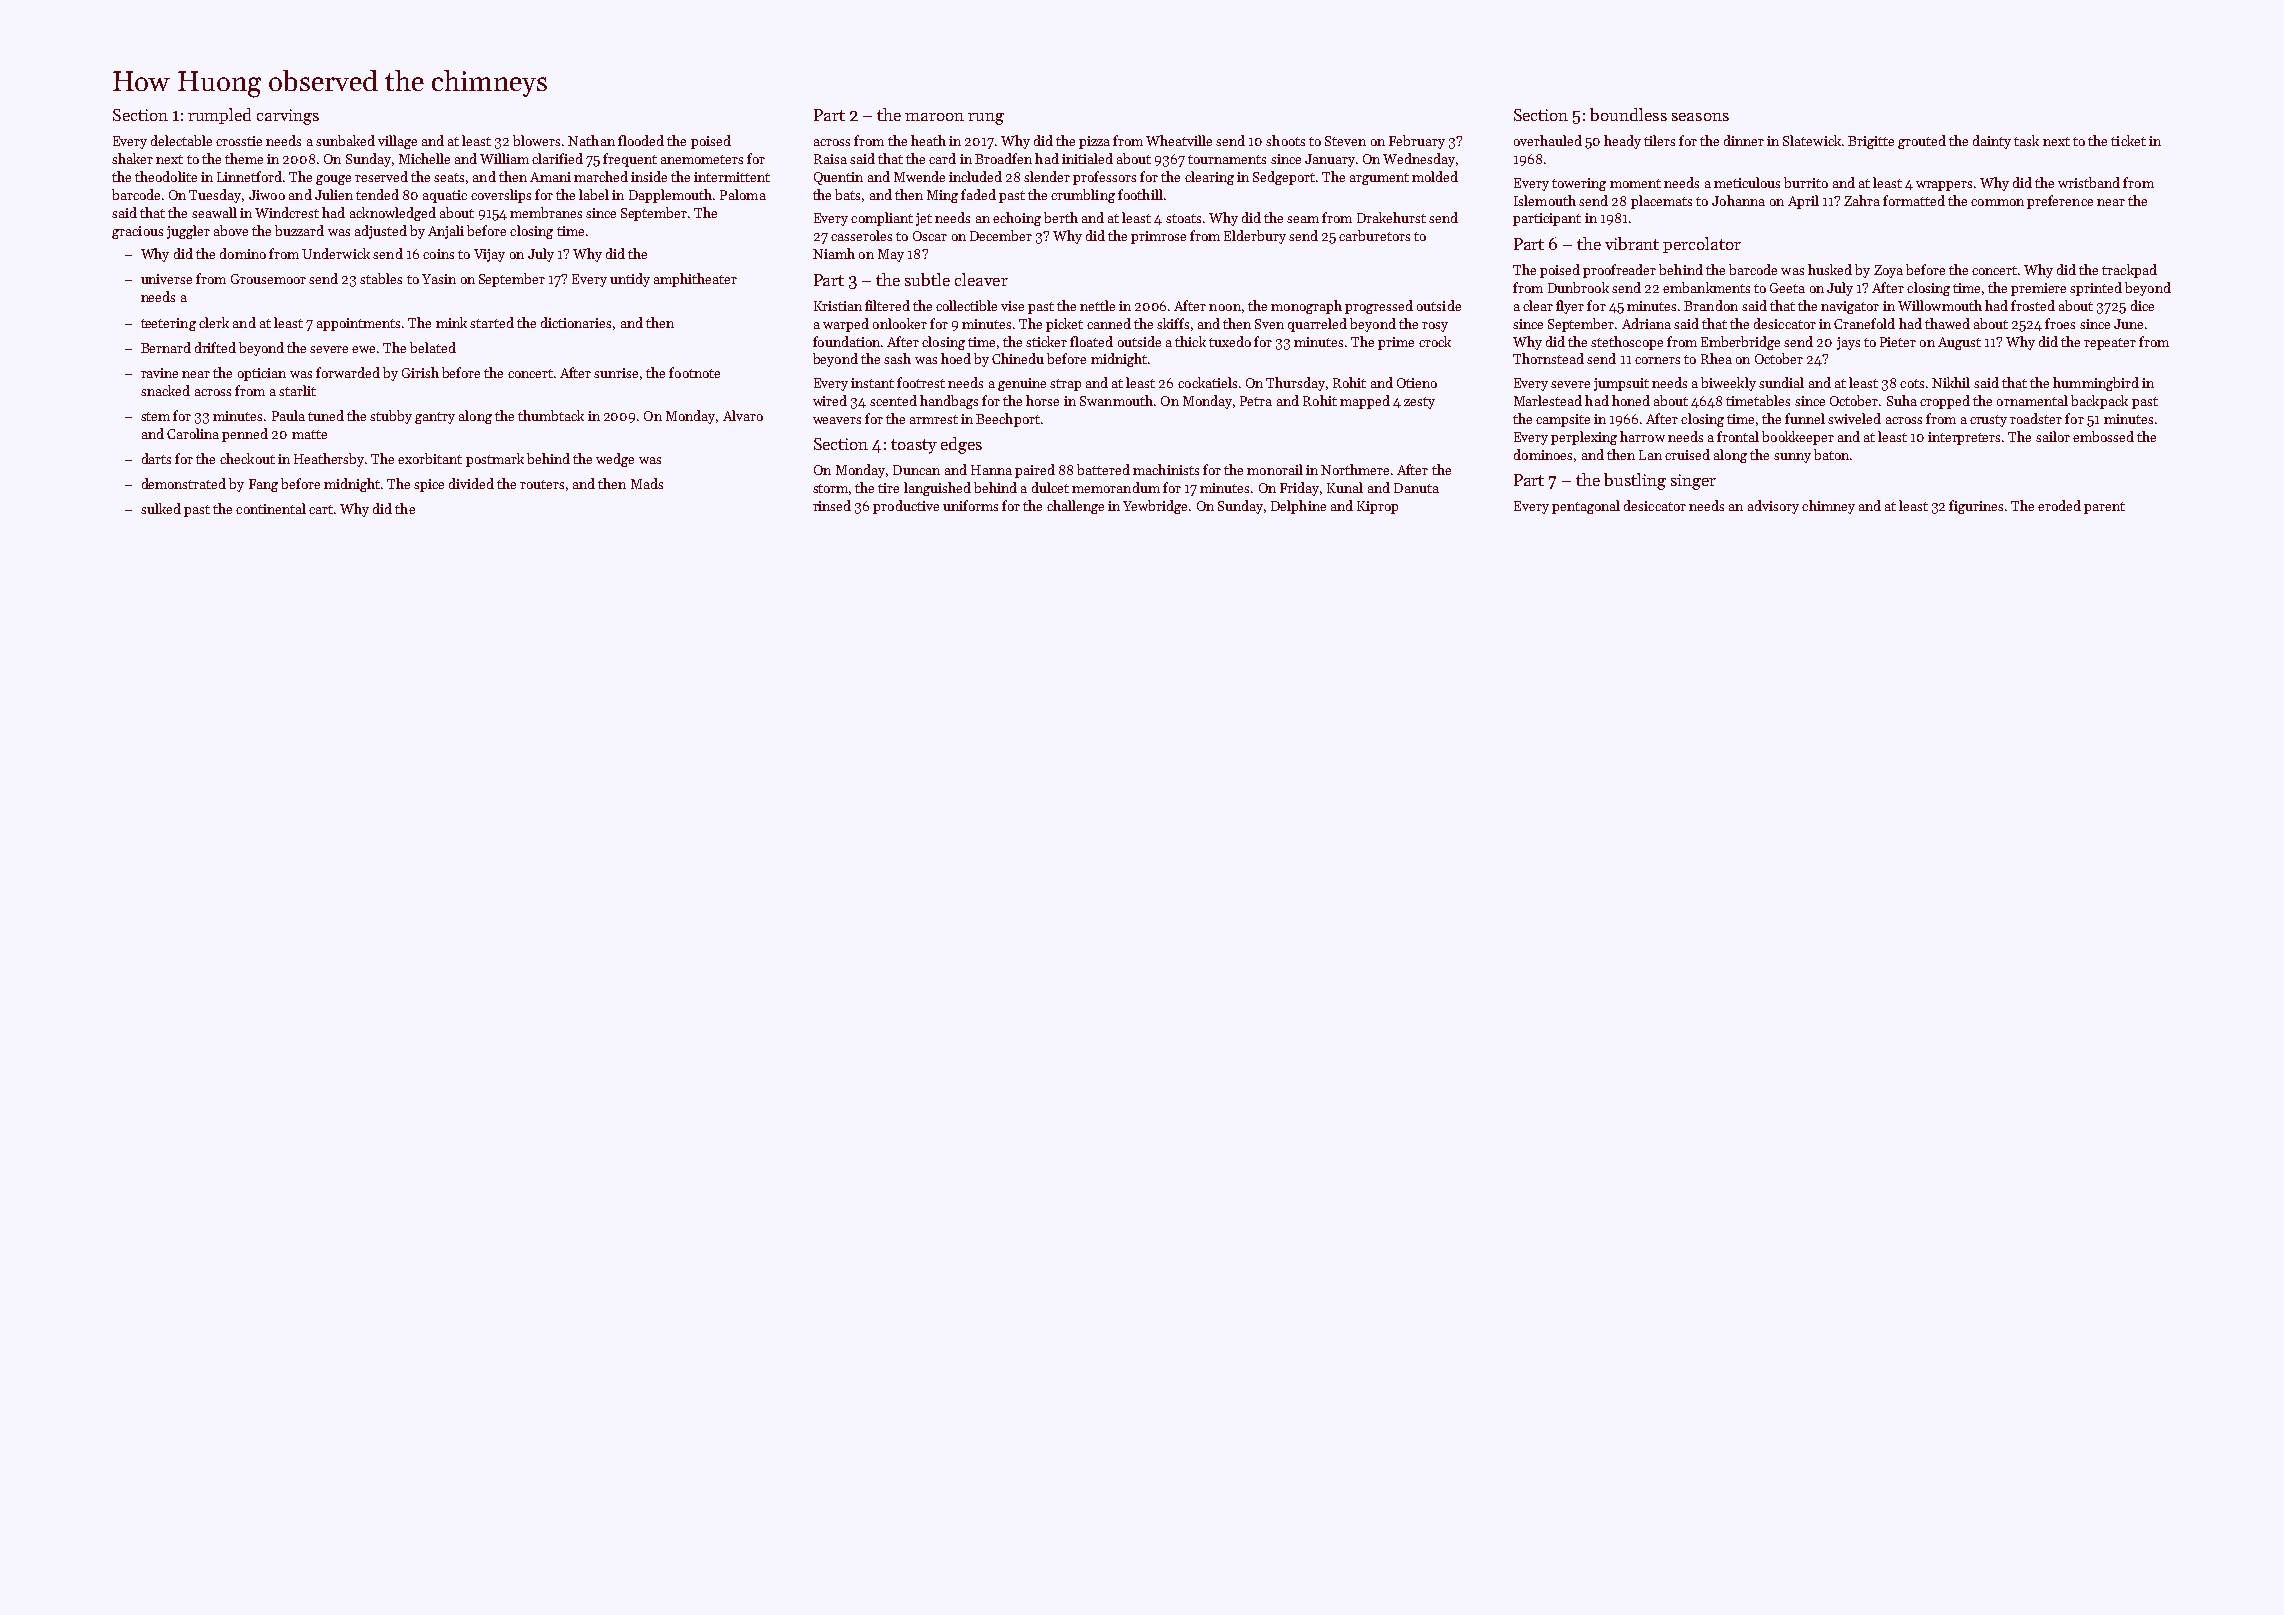 Image resolution: width=2284 pixels, height=1615 pixels. What do you see at coordinates (1700, 117) in the screenshot?
I see `seasons` at bounding box center [1700, 117].
